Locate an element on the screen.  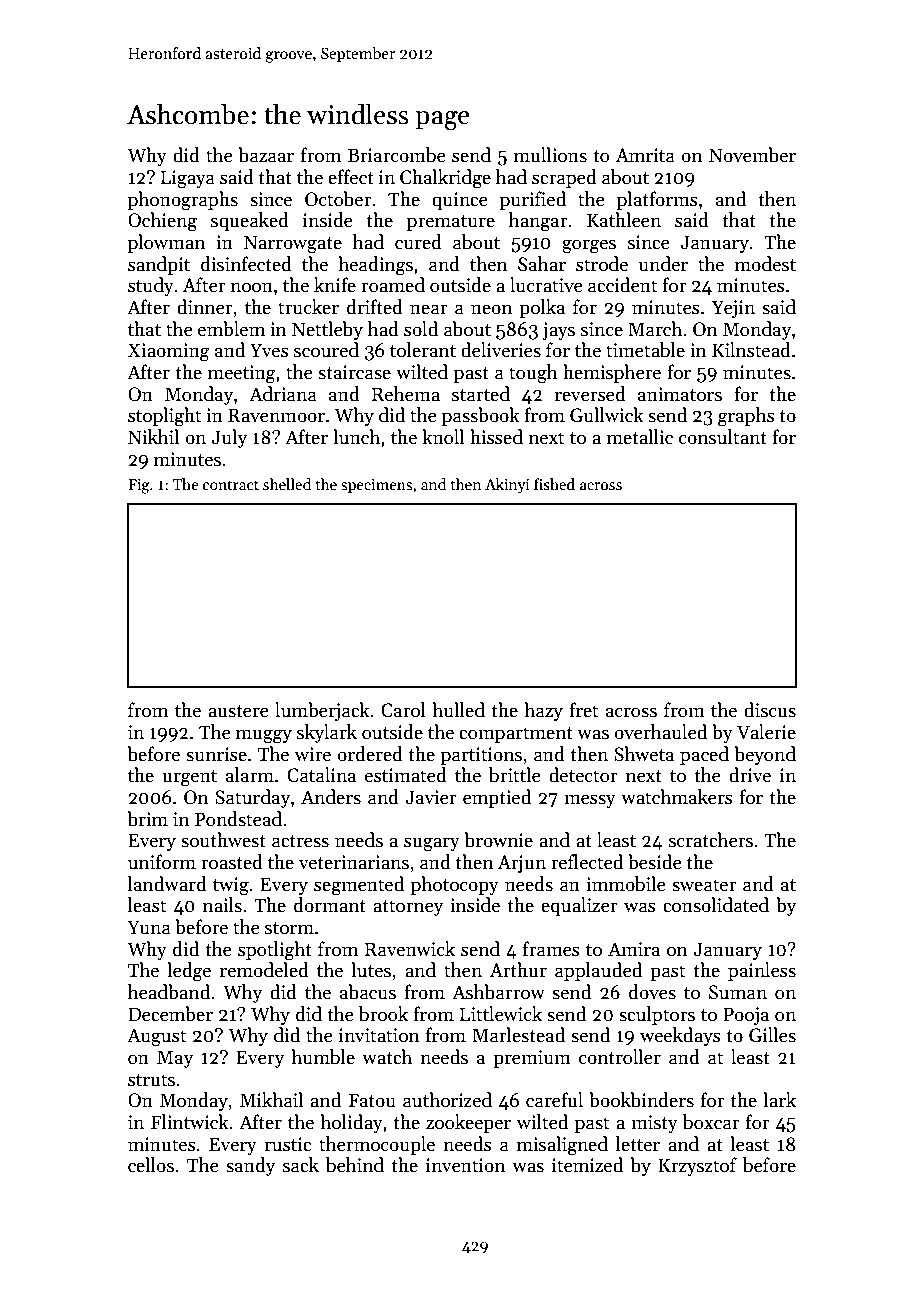
misaligned is located at coordinates (562, 1146).
